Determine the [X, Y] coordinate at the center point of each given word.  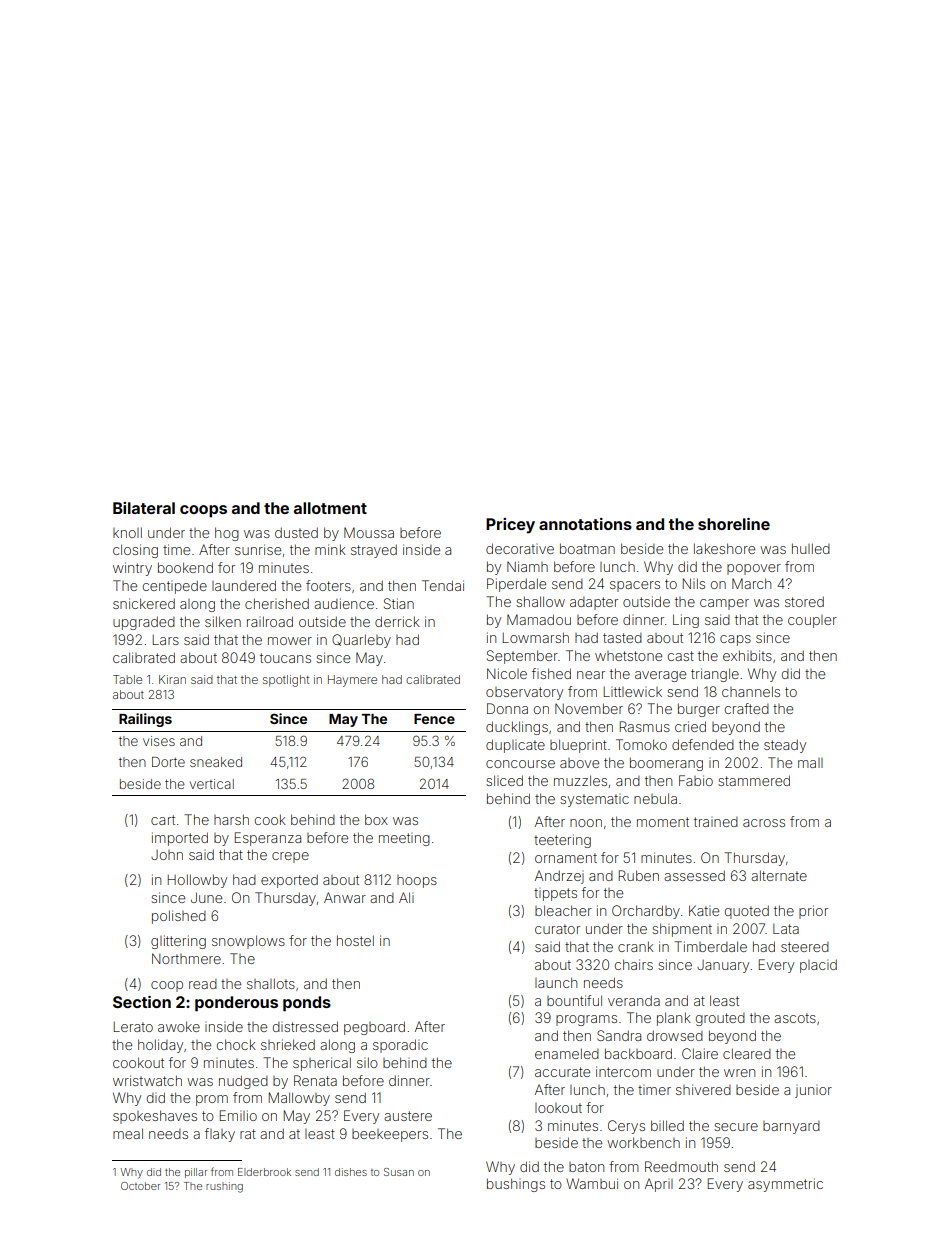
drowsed [675, 1035]
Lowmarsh [536, 637]
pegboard [374, 1028]
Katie [704, 910]
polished [179, 917]
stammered [754, 780]
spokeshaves [155, 1117]
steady [785, 746]
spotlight [286, 681]
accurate [562, 1072]
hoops [417, 881]
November [589, 708]
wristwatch [147, 1080]
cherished [277, 603]
